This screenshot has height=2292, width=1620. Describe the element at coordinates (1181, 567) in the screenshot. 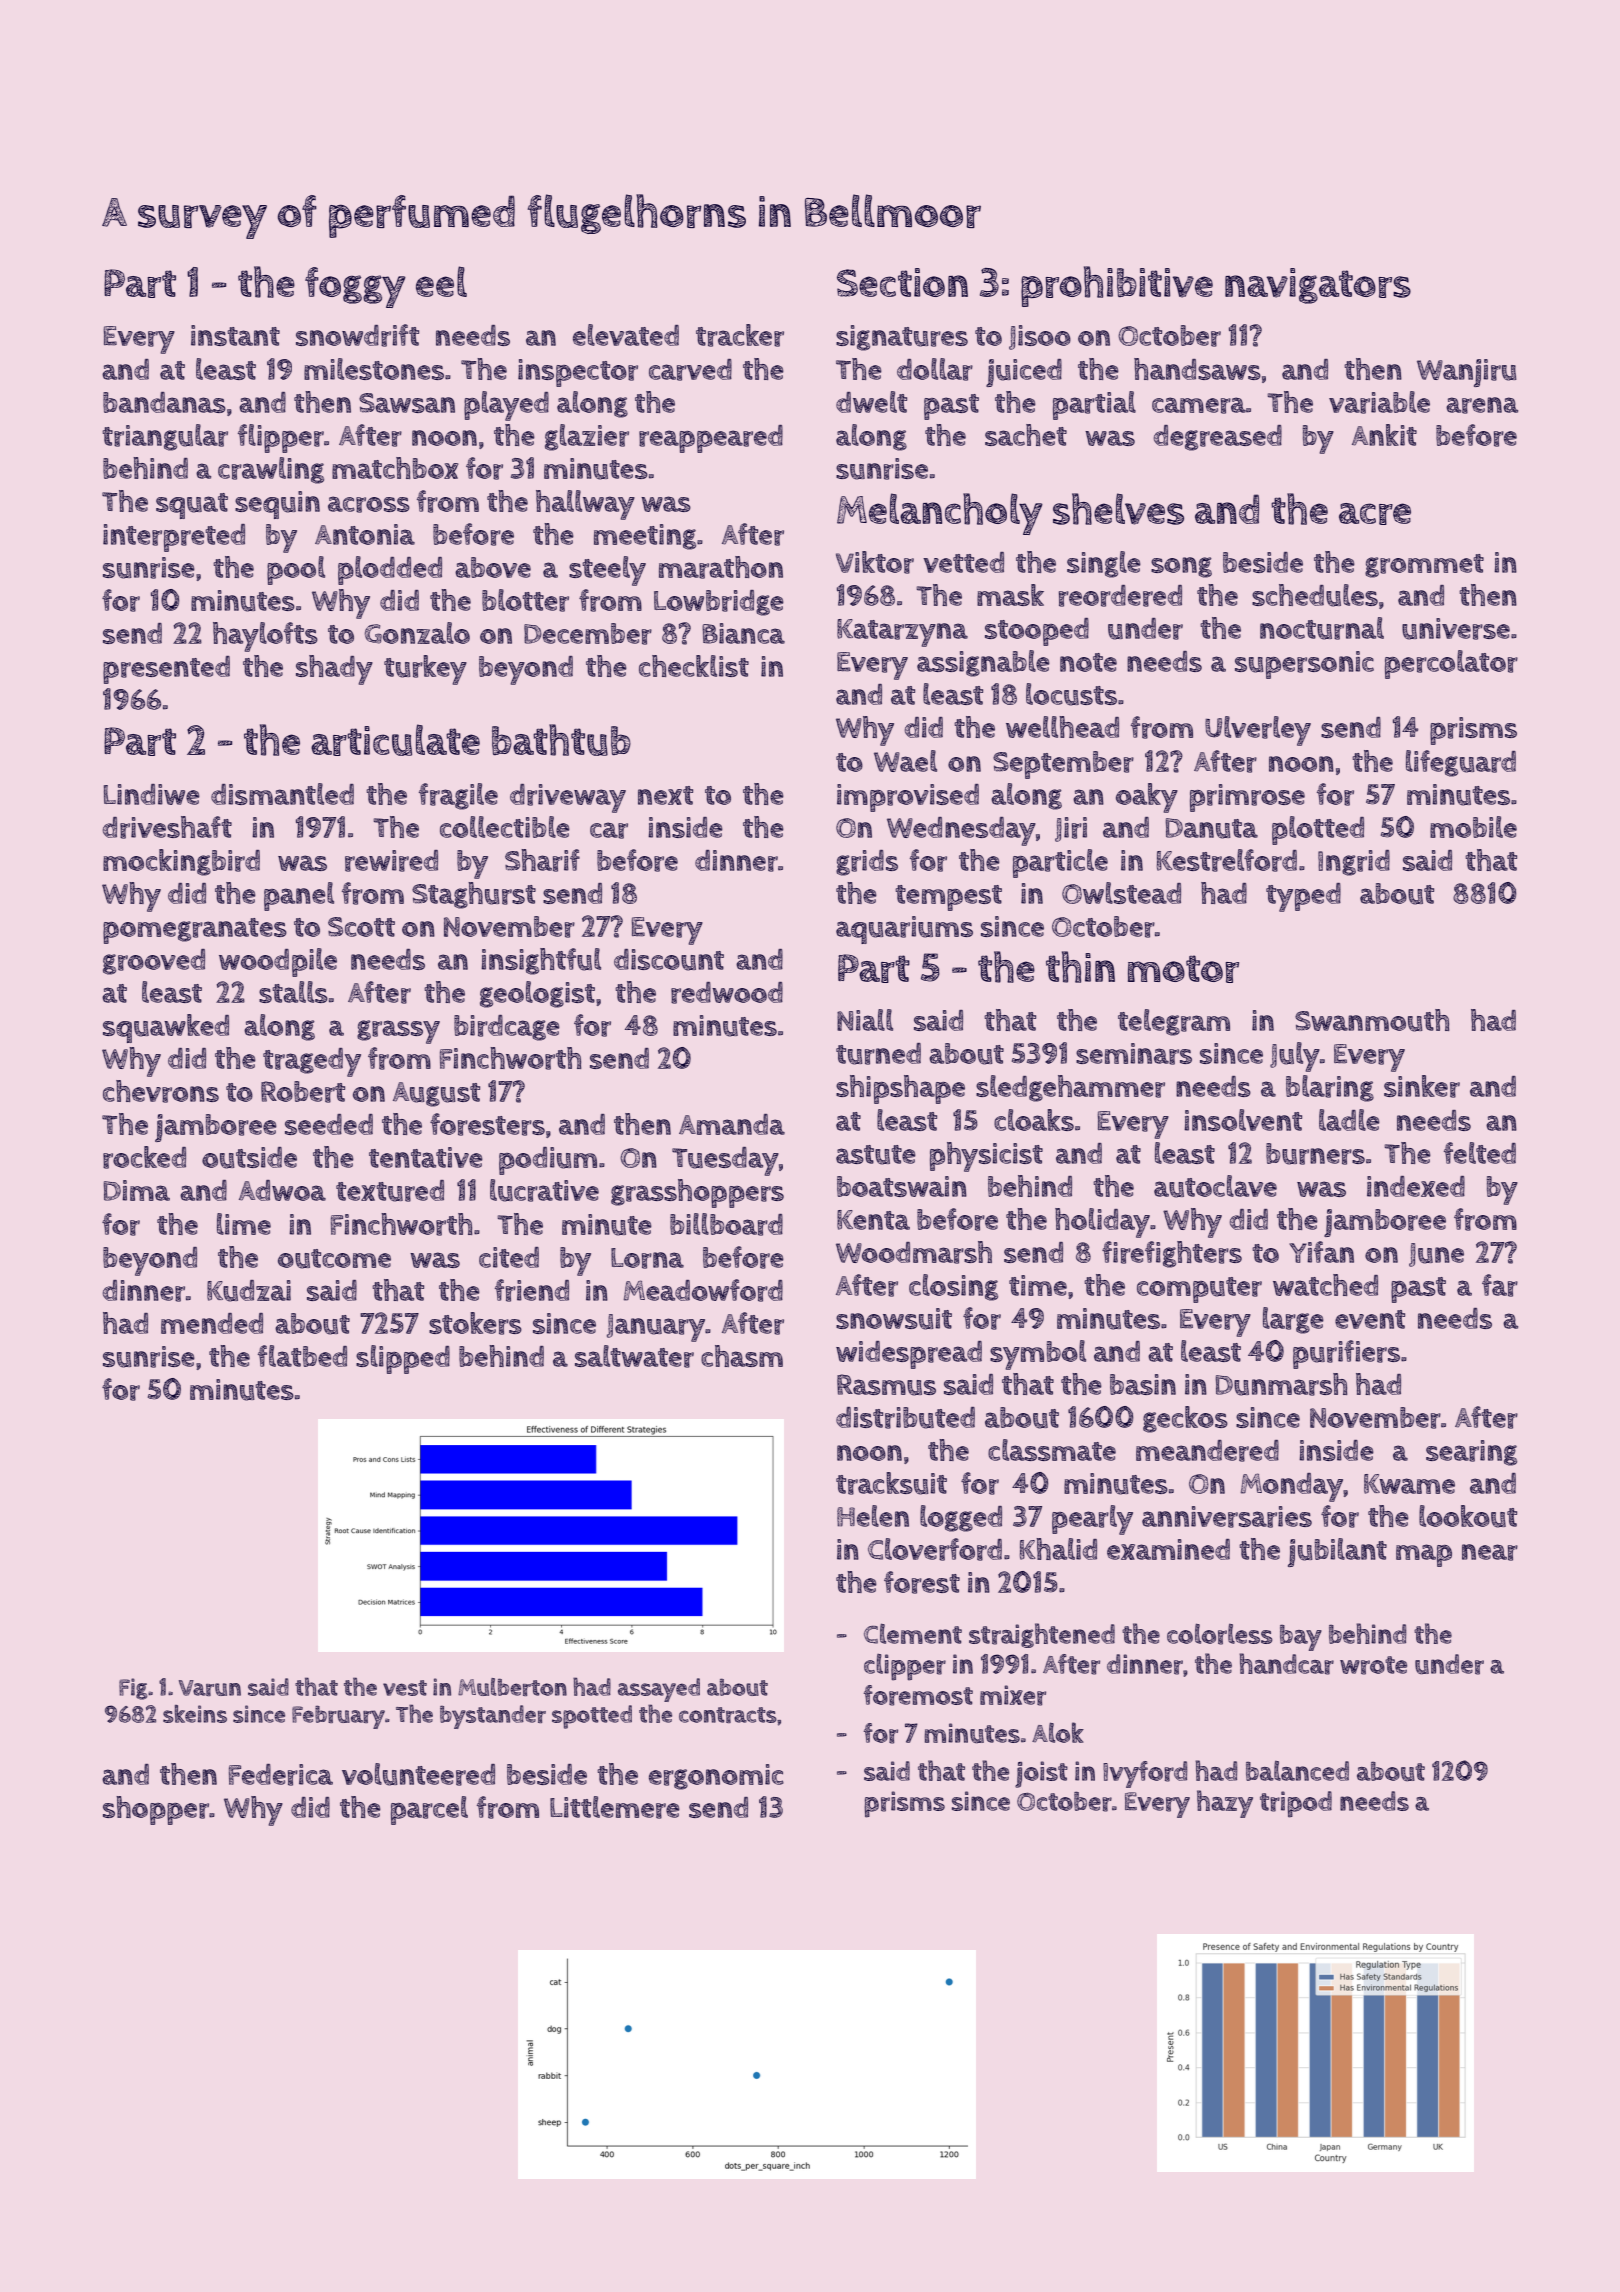

I see `song` at that location.
